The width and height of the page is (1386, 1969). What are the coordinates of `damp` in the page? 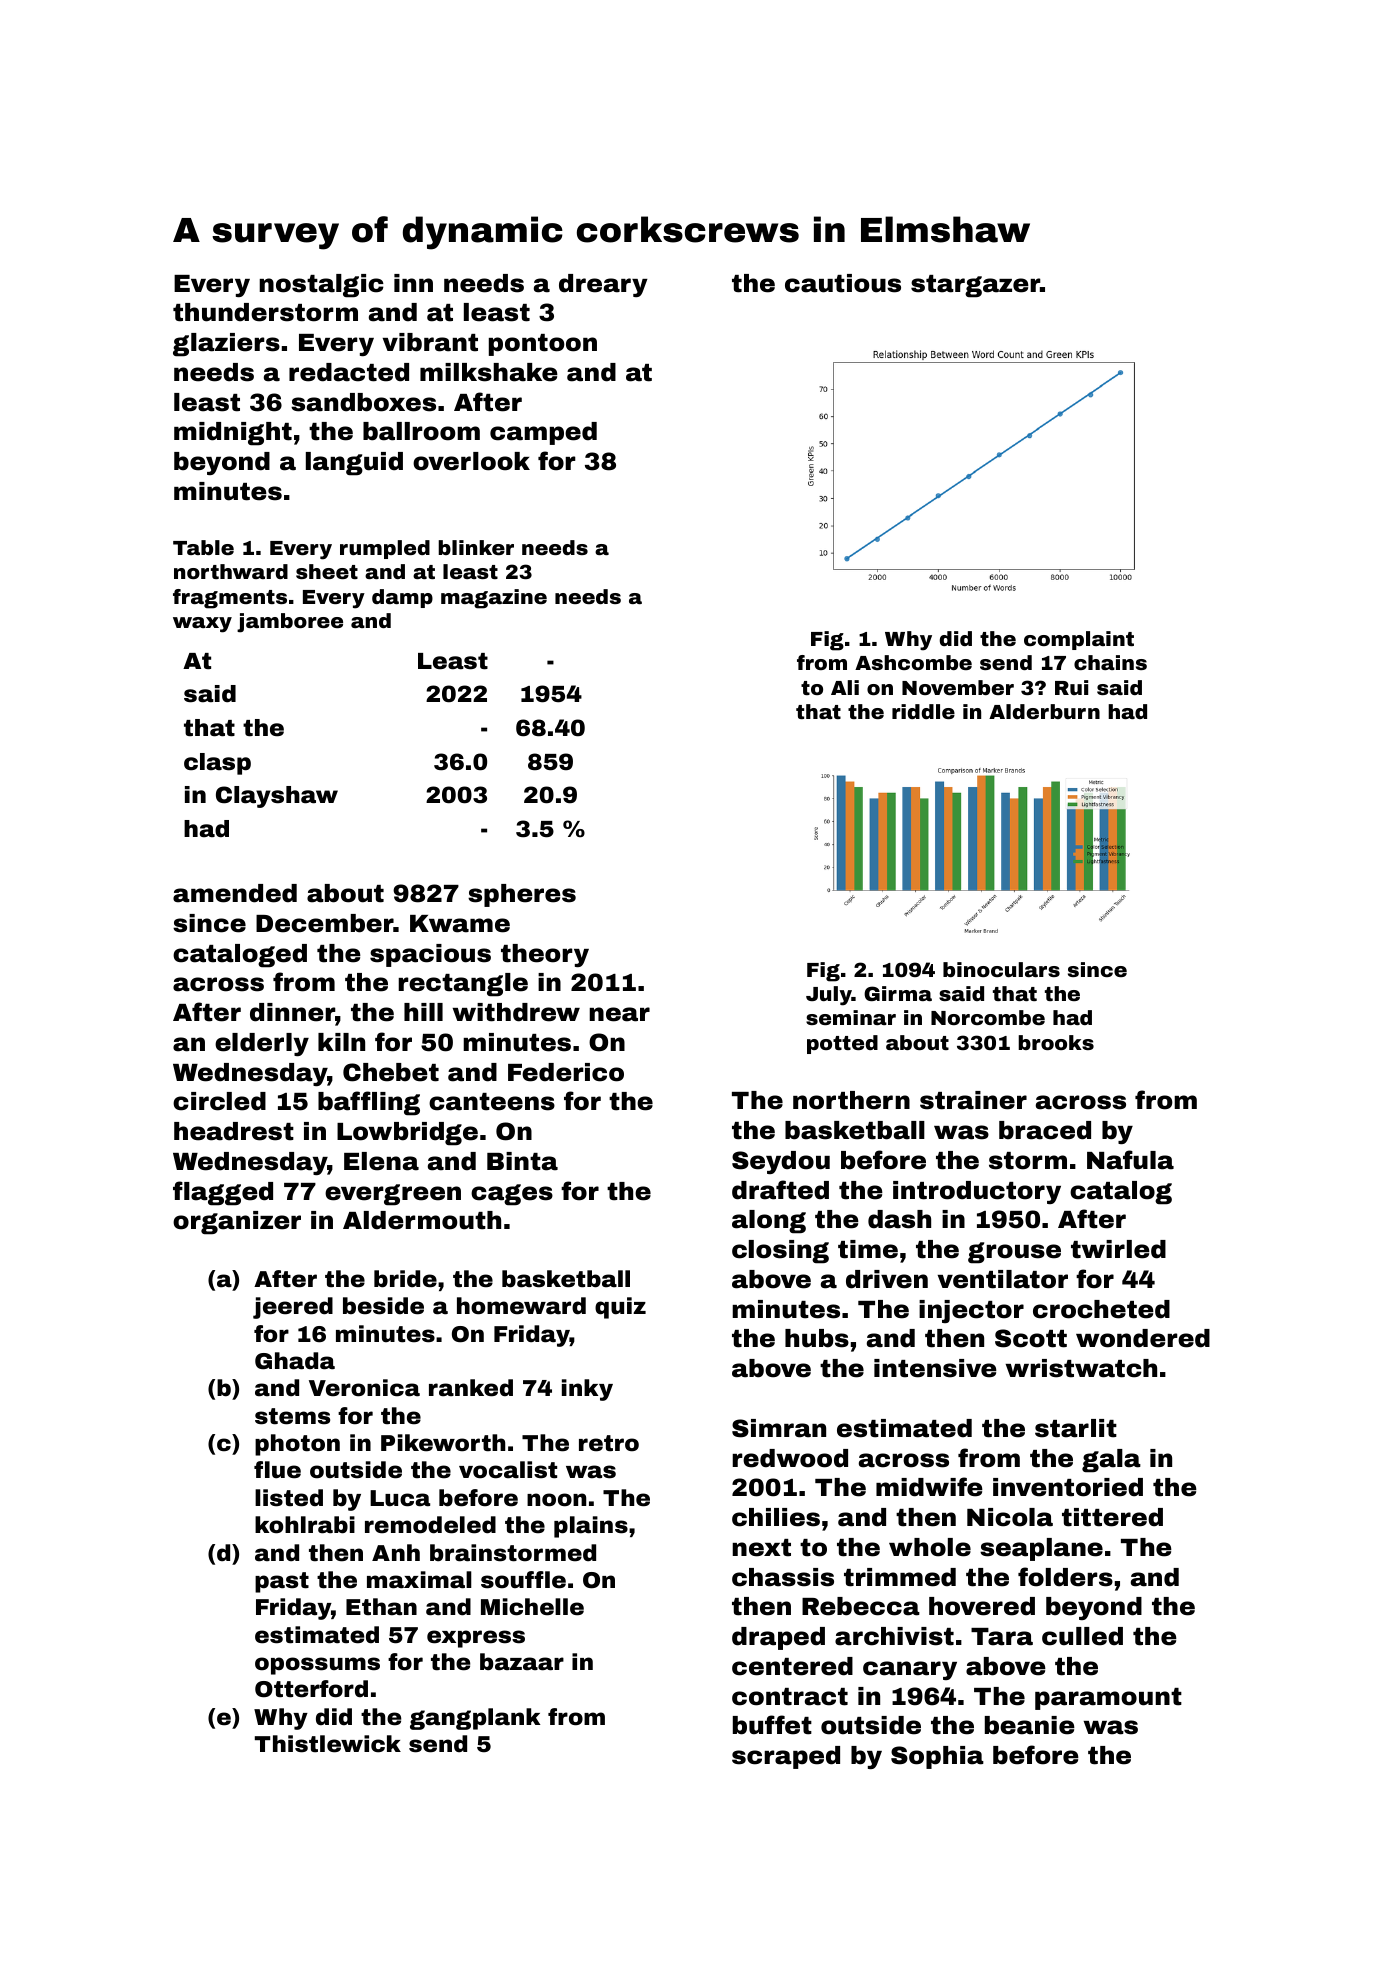 It's located at (402, 598).
